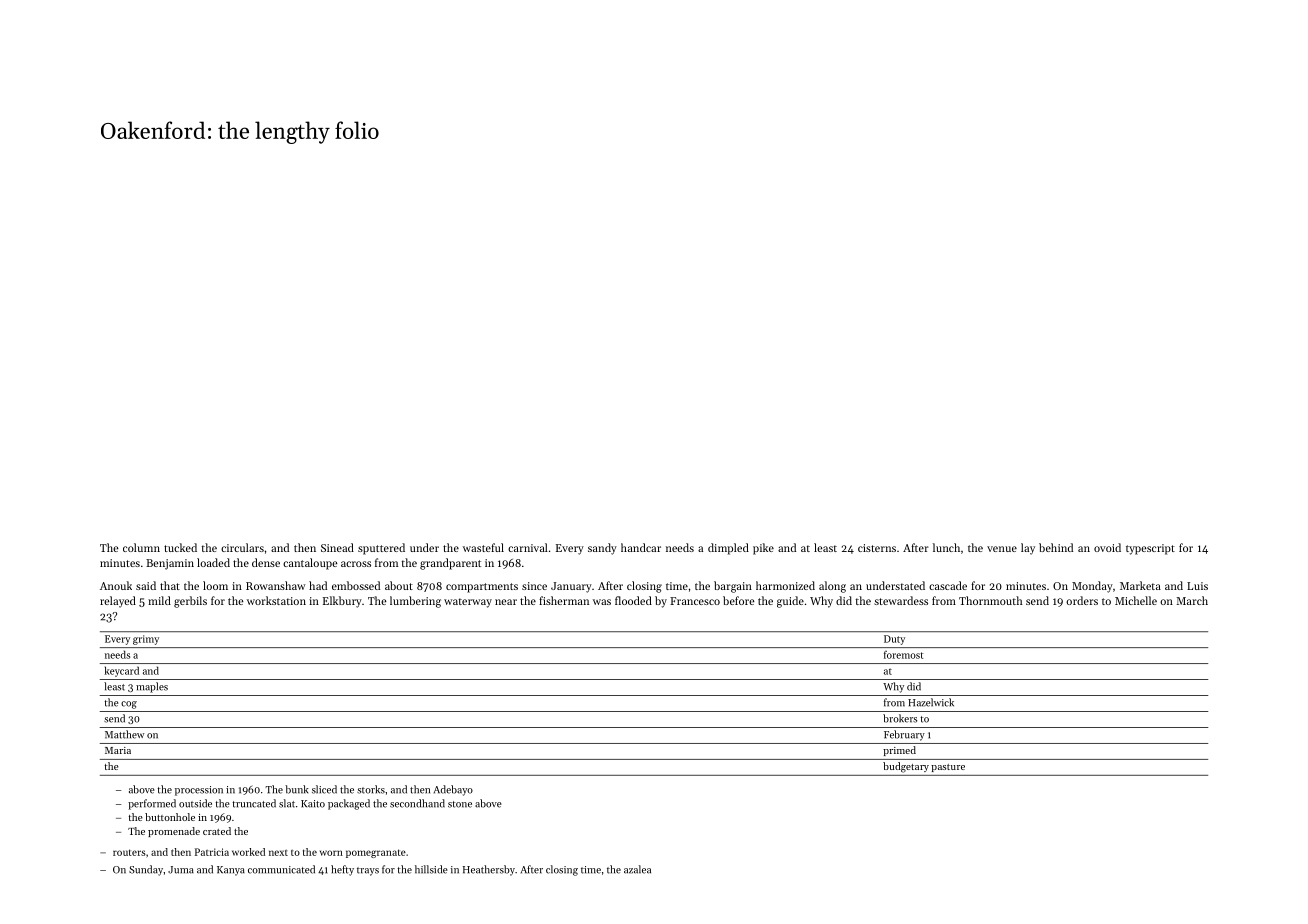 The width and height of the document is (1308, 924). I want to click on cisterns, so click(877, 548).
